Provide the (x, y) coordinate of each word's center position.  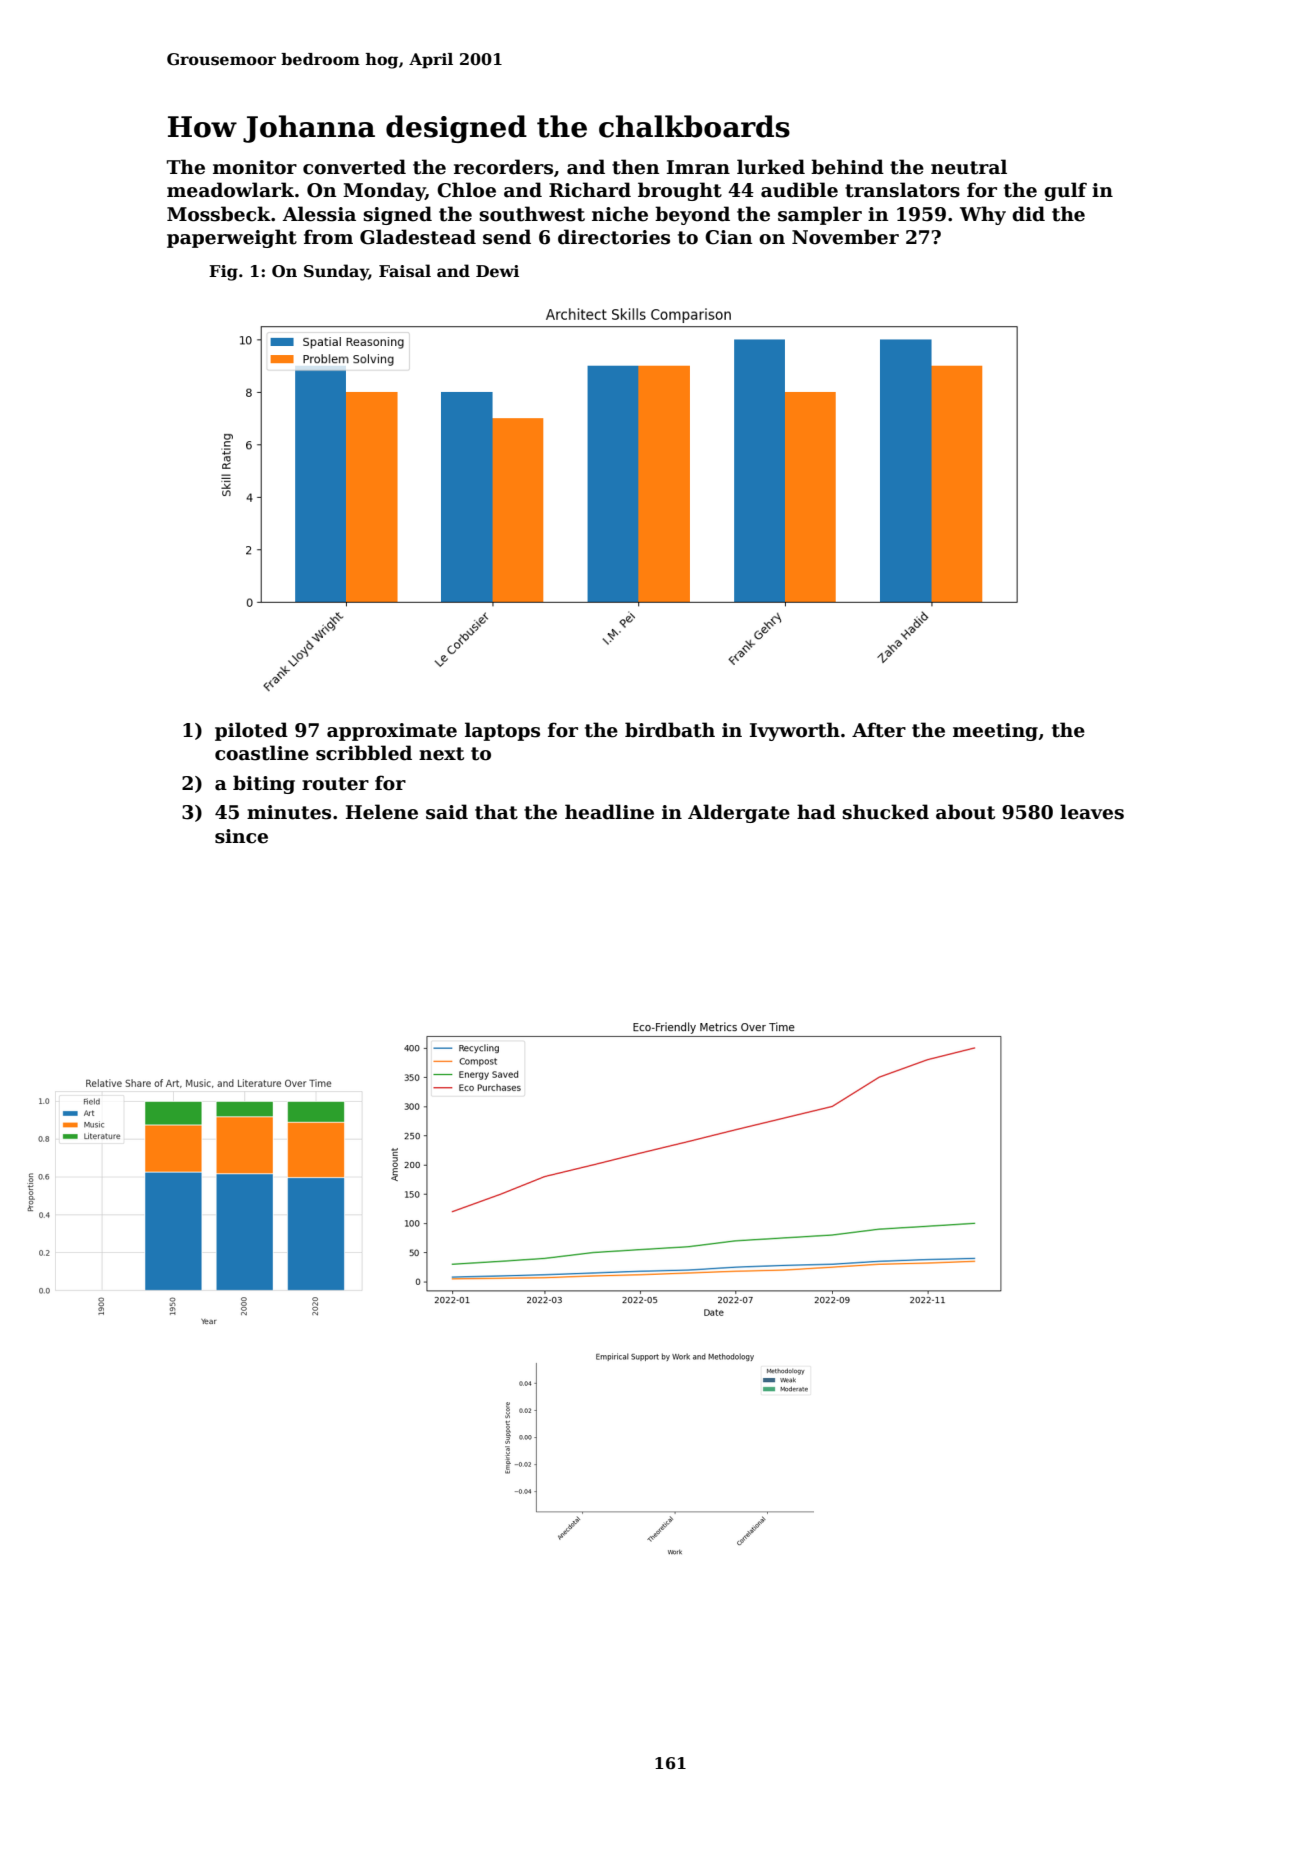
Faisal (405, 271)
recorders (503, 167)
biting (264, 784)
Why (983, 215)
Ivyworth (795, 731)
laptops (502, 731)
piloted (251, 731)
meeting (995, 732)
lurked (771, 167)
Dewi (497, 271)
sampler (820, 215)
